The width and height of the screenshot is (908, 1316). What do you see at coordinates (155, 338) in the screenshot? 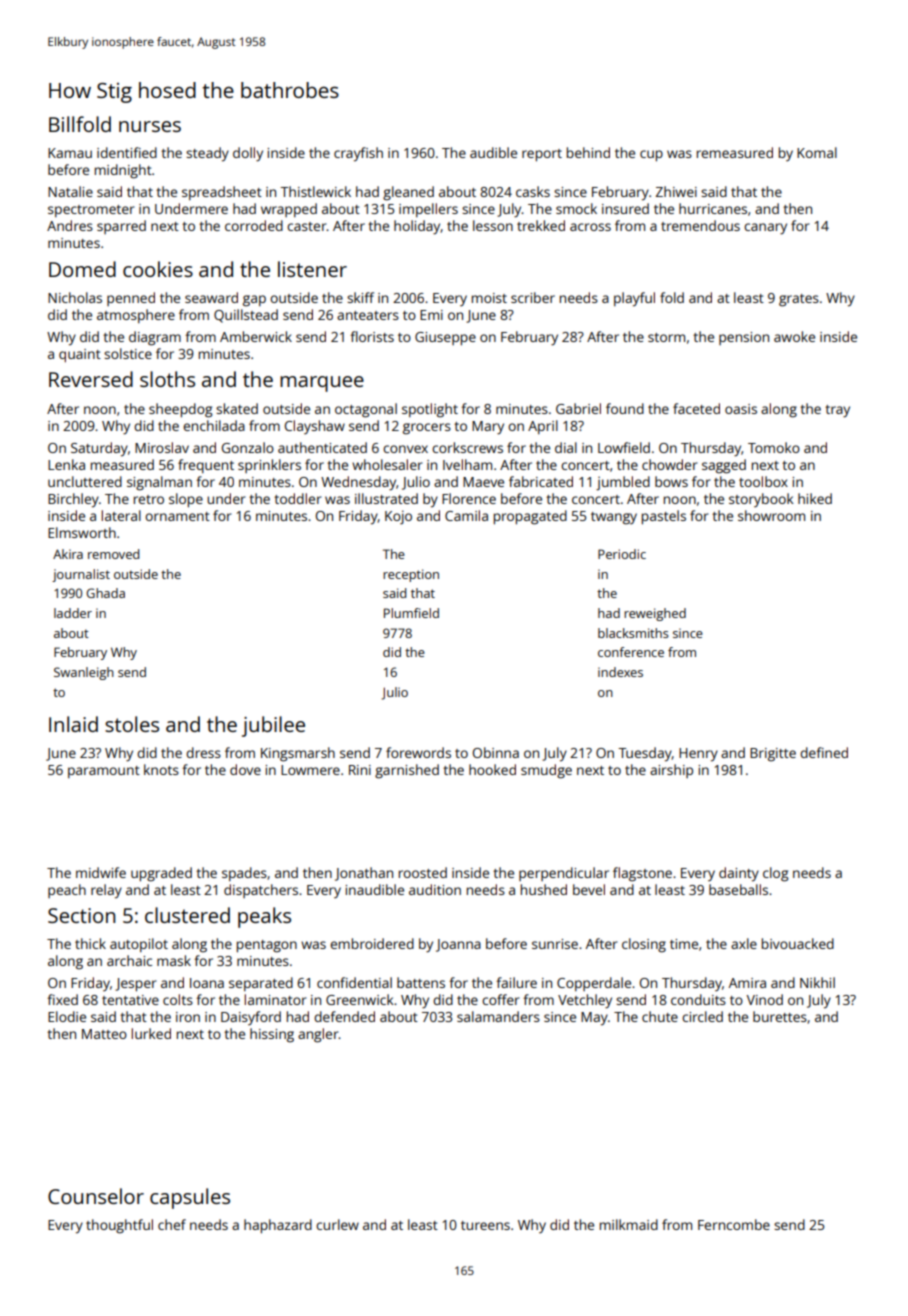
I see `diagram` at bounding box center [155, 338].
